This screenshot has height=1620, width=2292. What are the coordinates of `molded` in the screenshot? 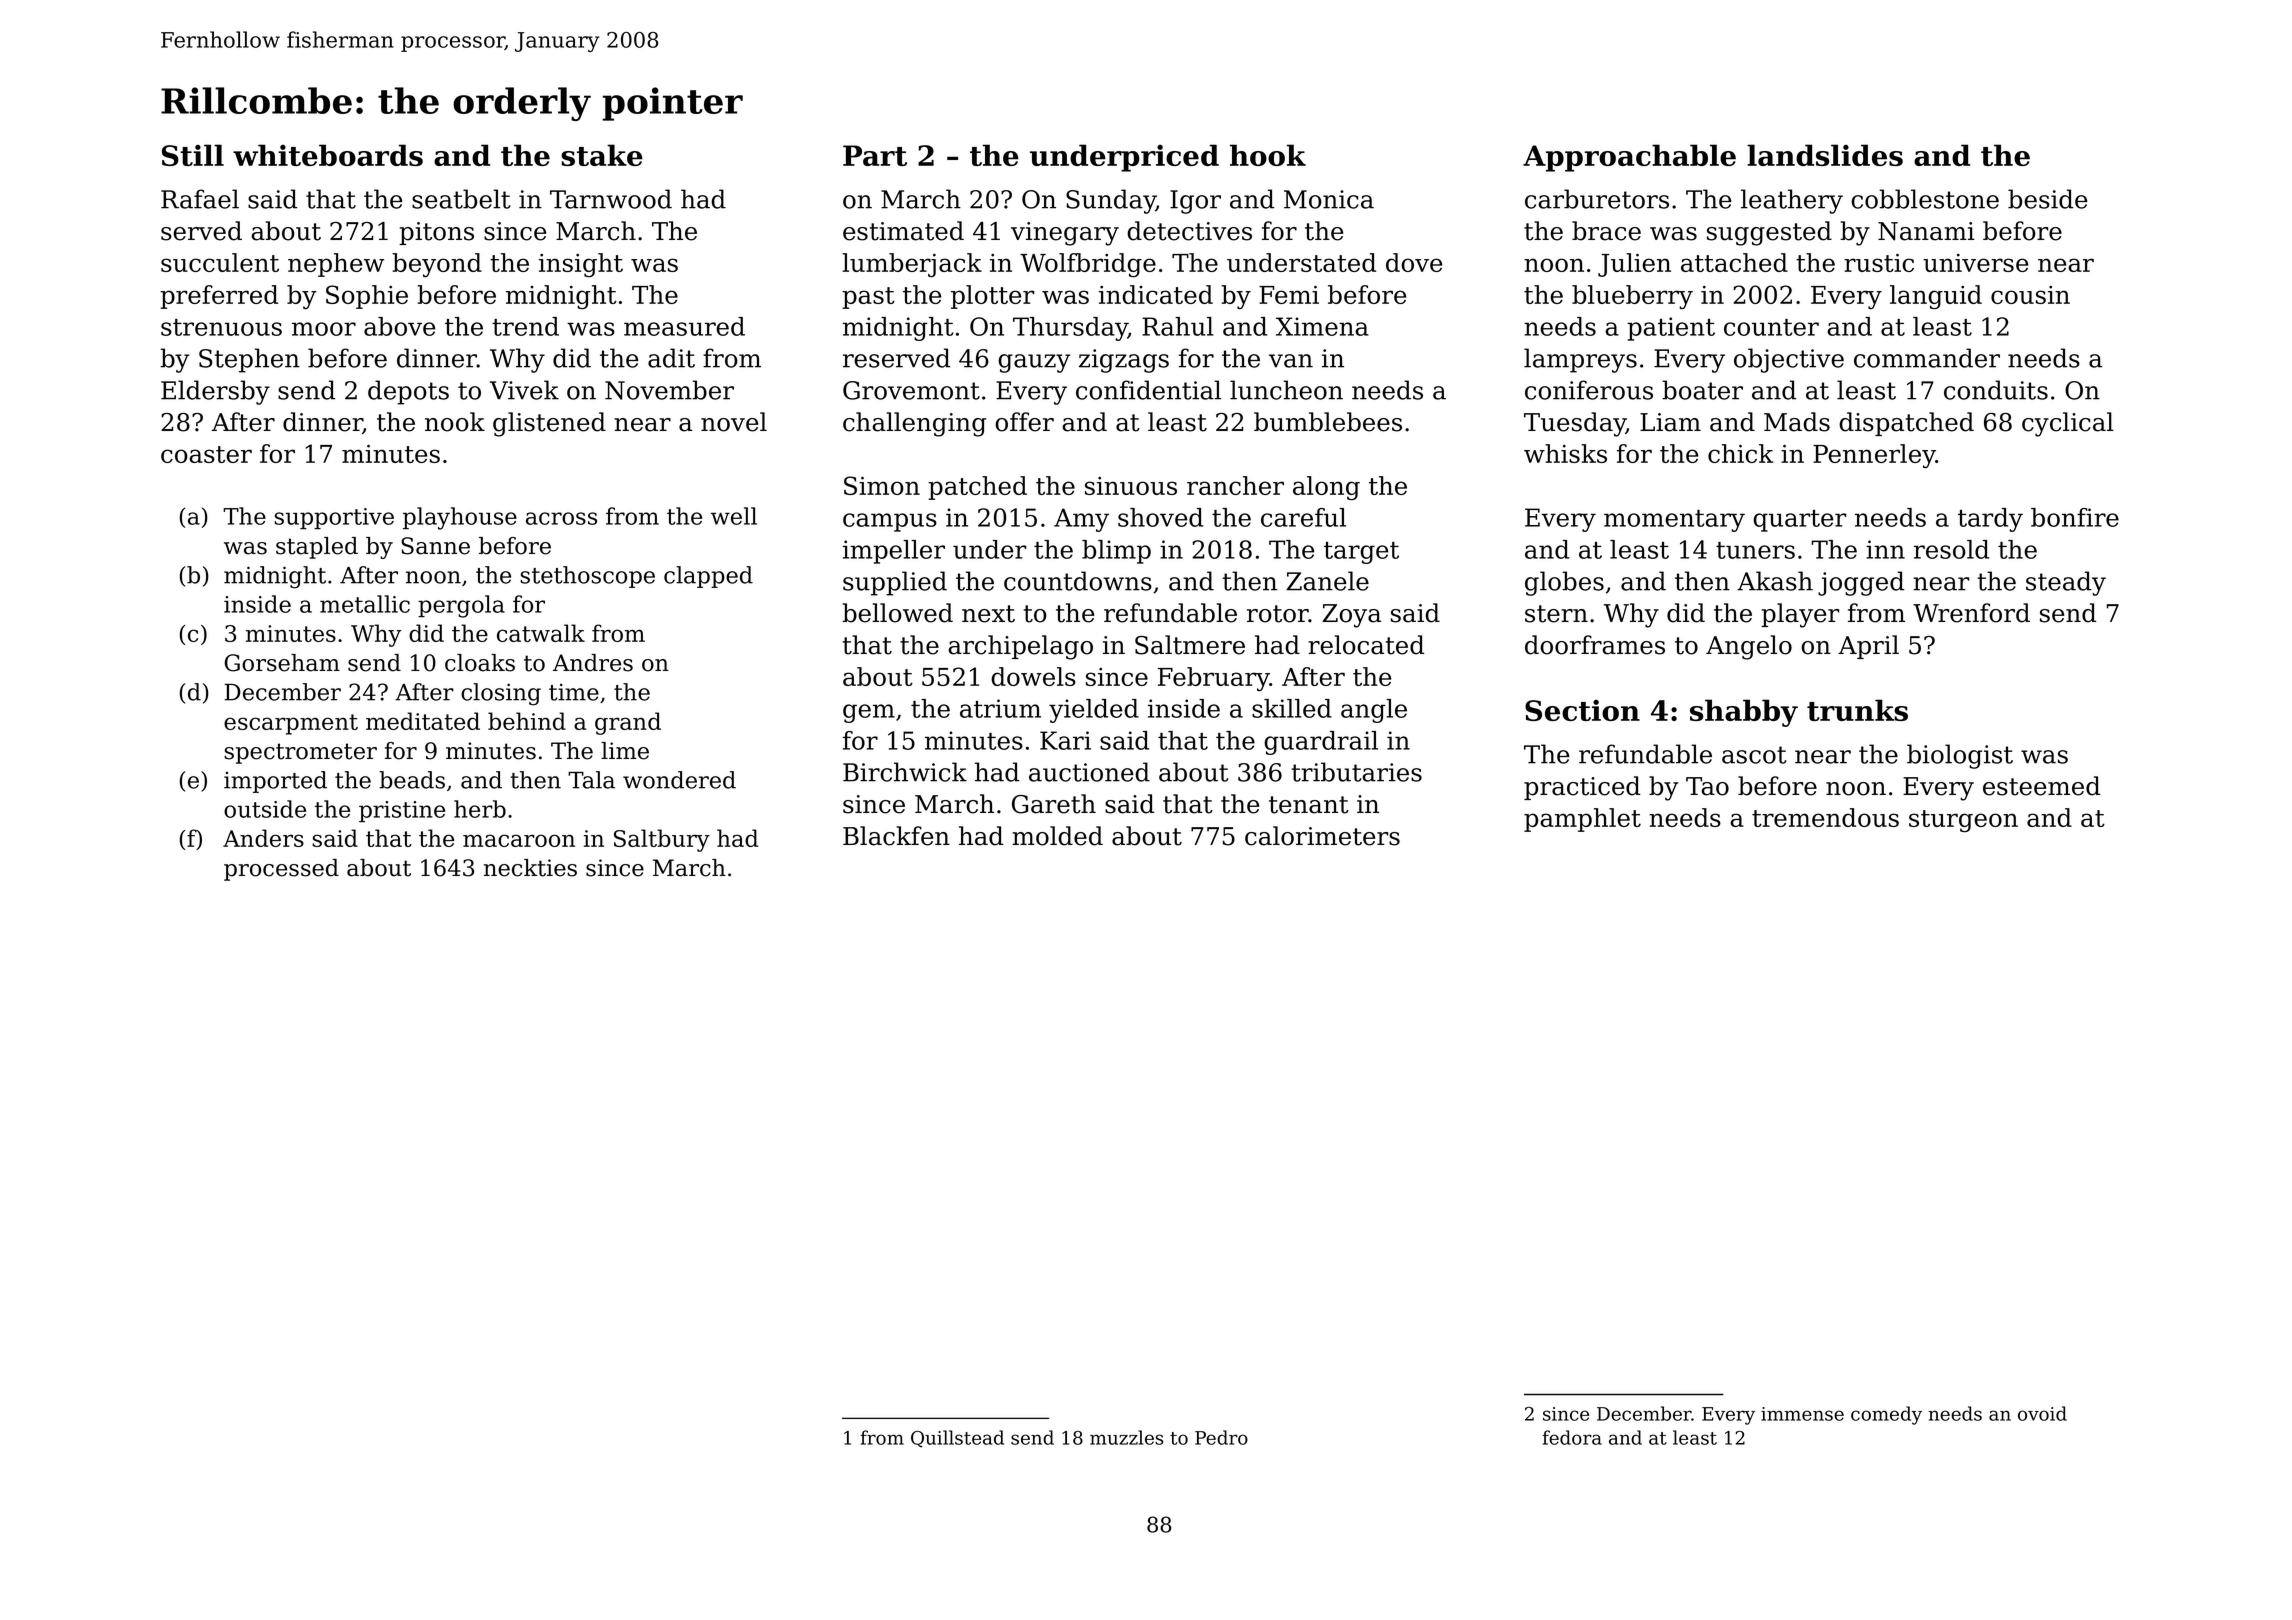 It's located at (1057, 836).
